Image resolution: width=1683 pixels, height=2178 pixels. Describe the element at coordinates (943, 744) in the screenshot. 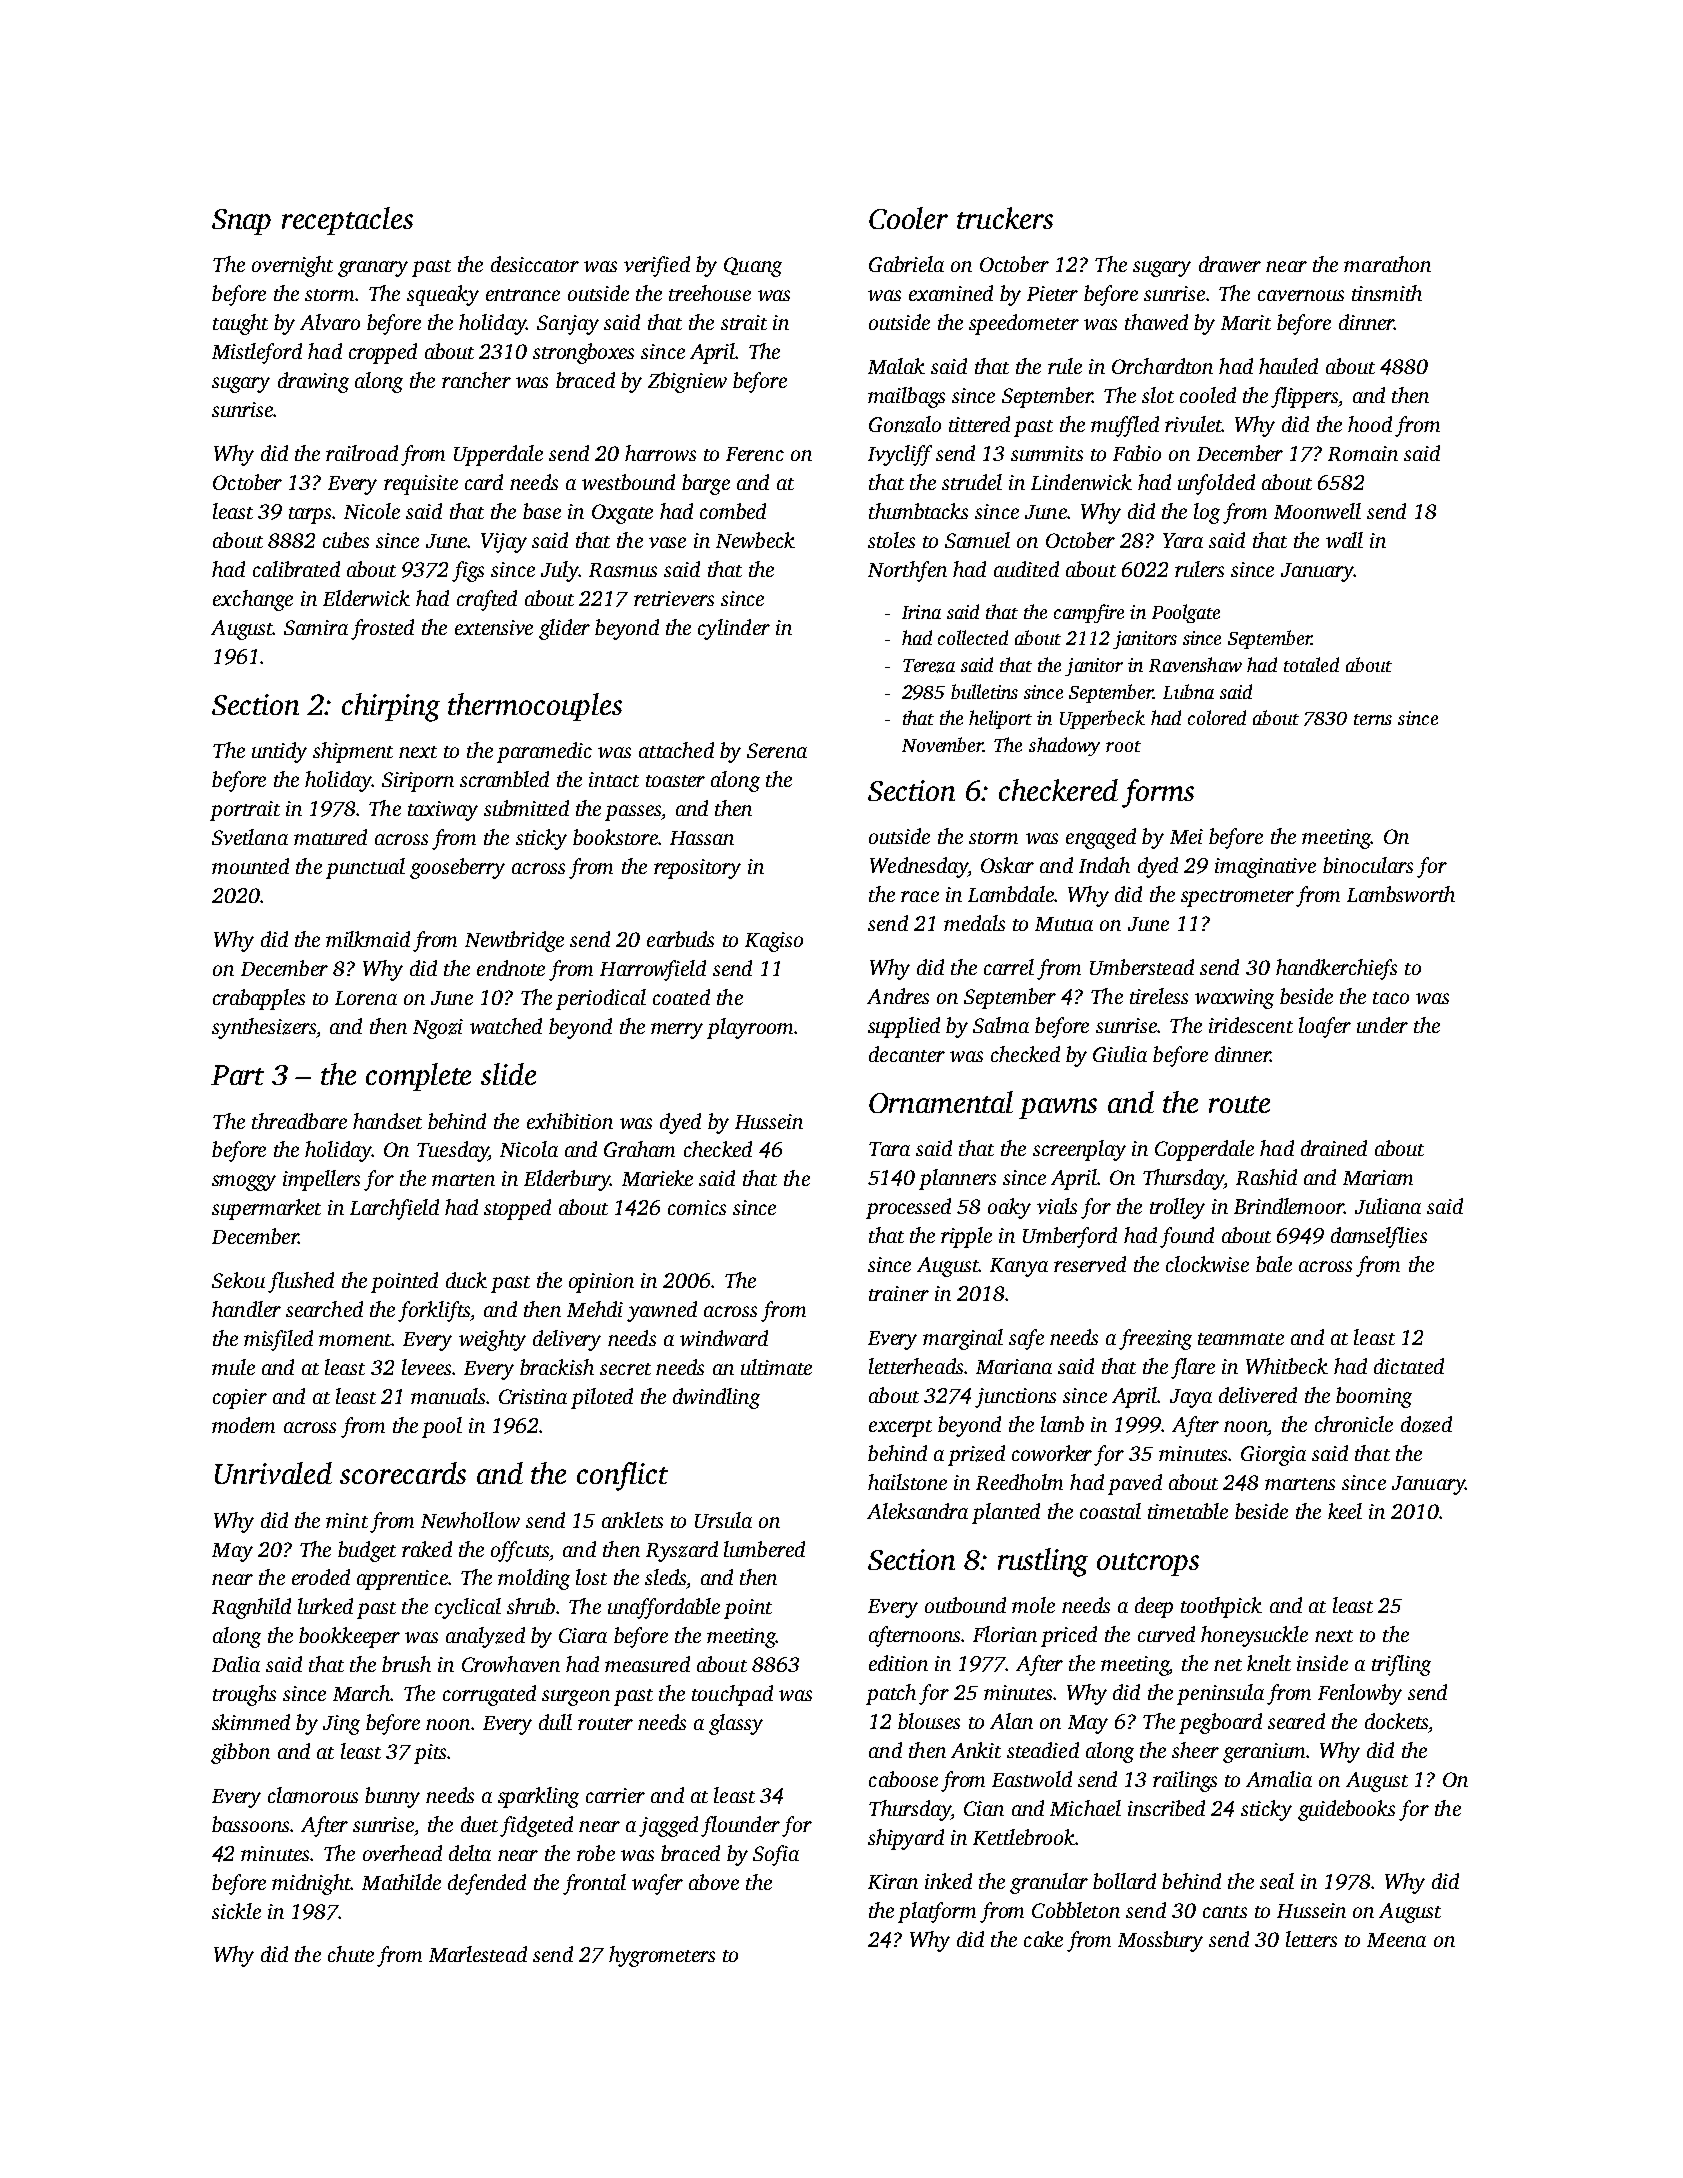

I see `November` at that location.
